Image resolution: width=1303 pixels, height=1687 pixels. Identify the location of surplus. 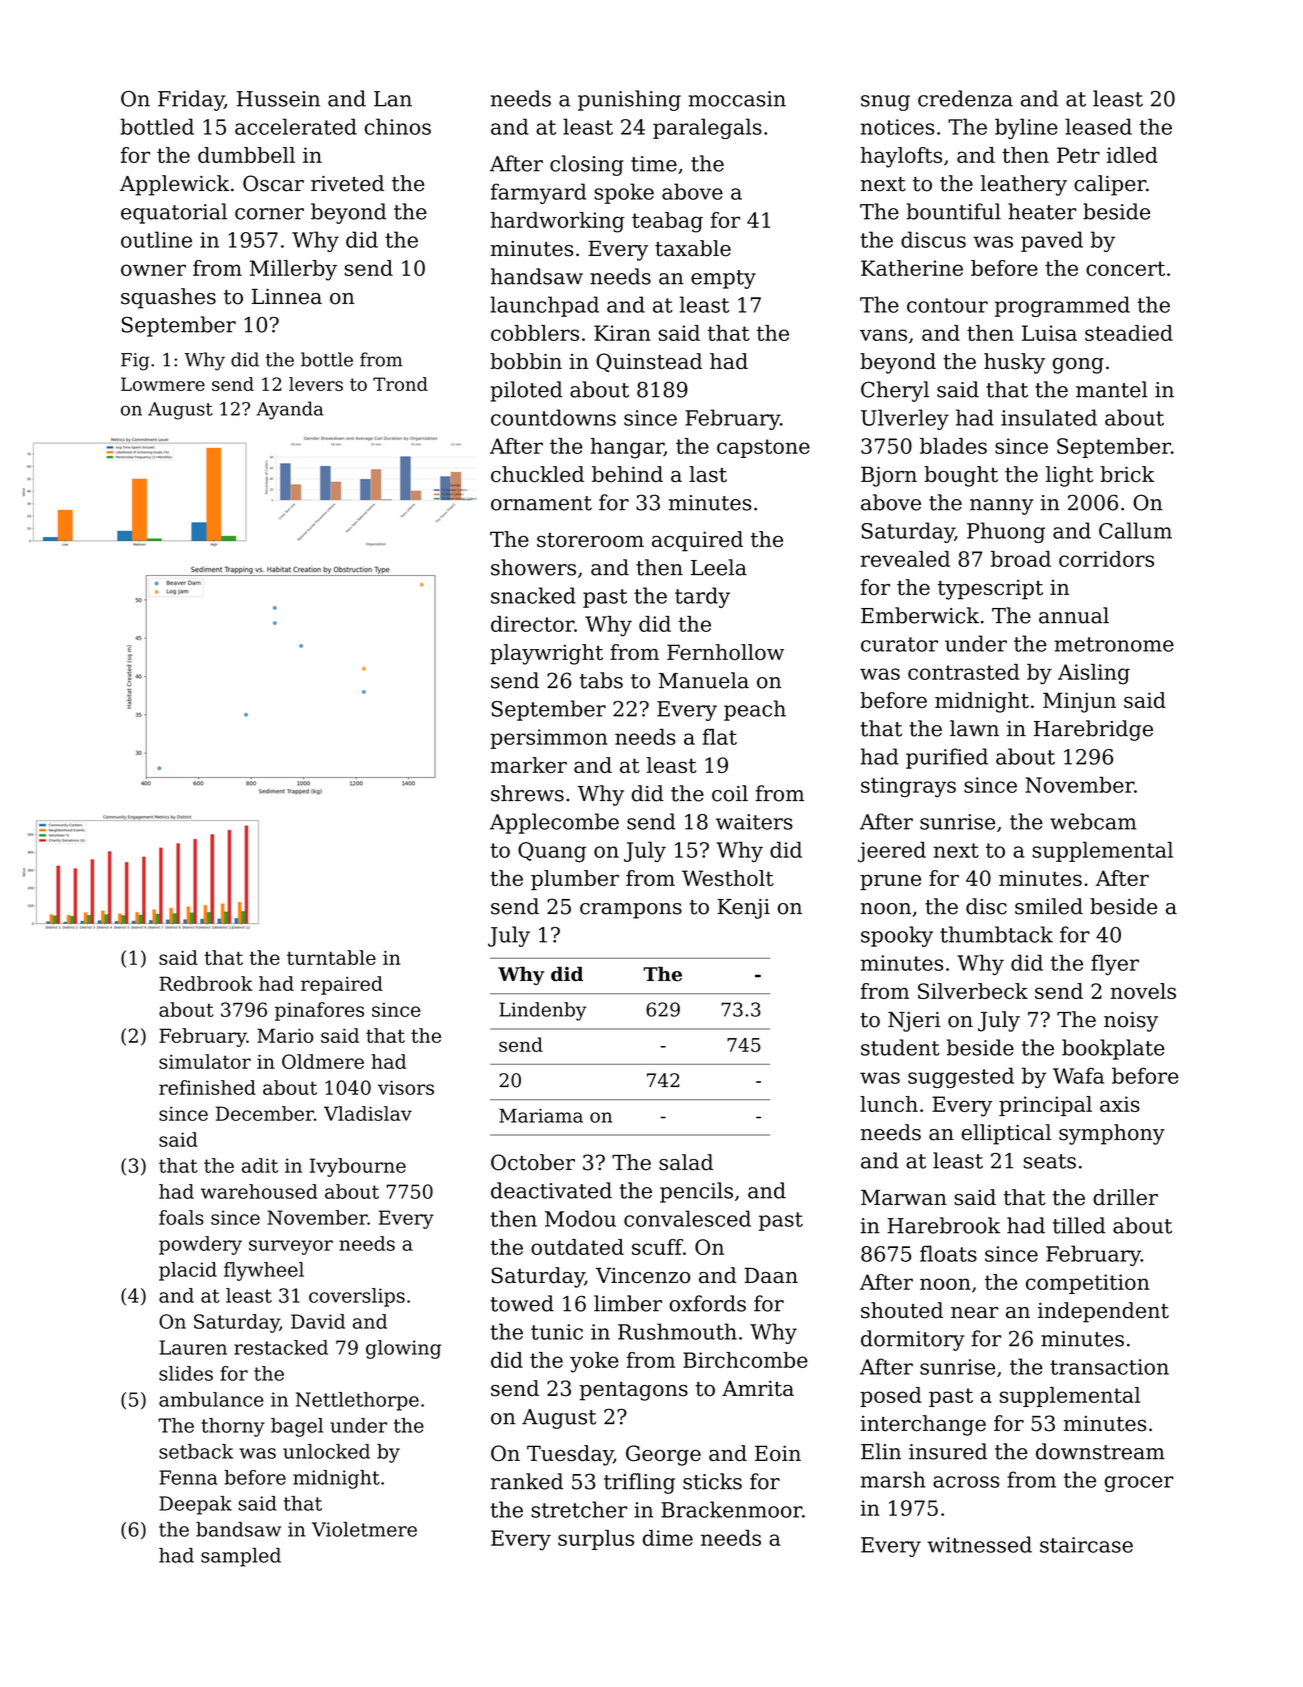
(596, 1540).
